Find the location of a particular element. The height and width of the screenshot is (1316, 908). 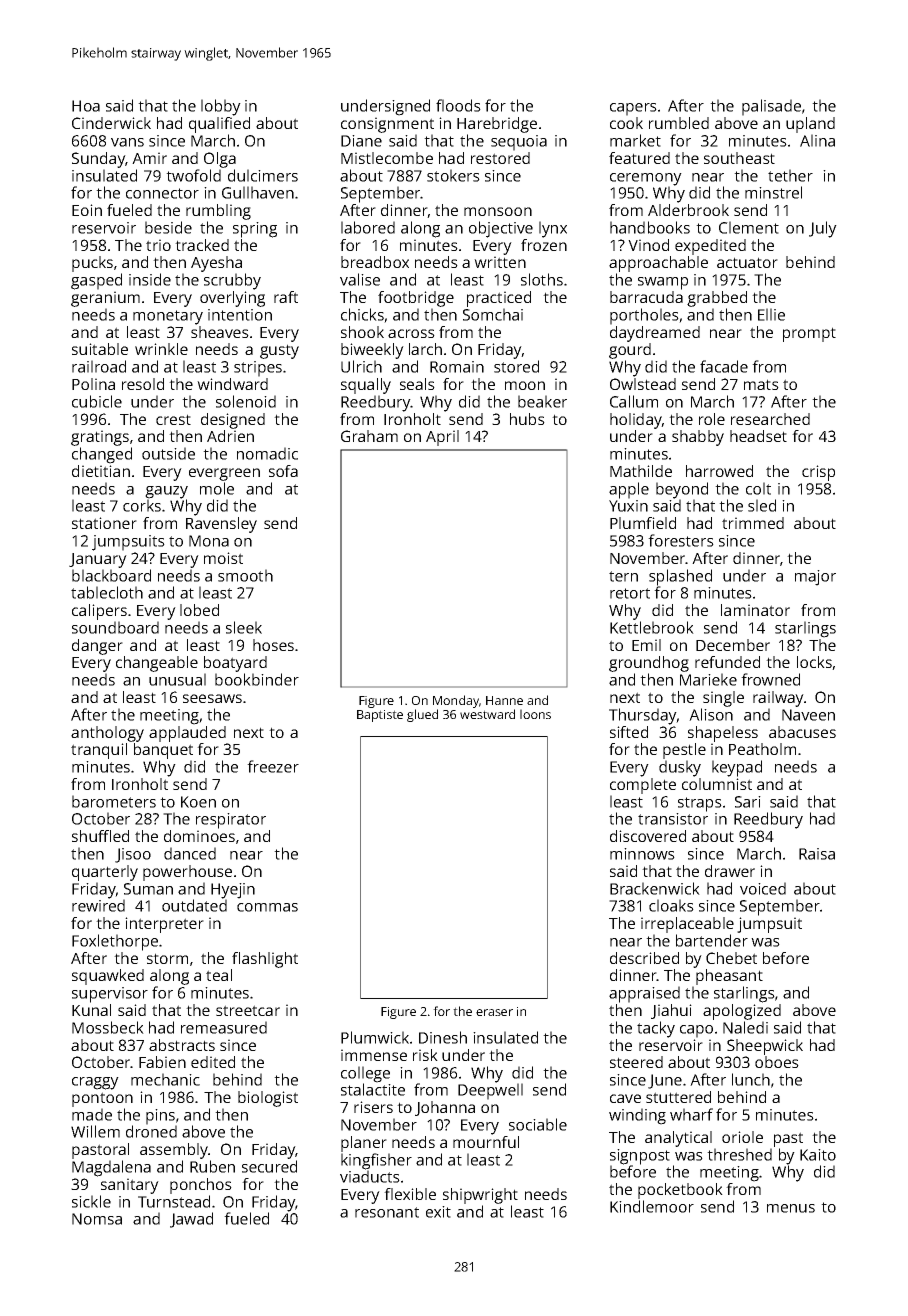

Nomsa is located at coordinates (97, 1219).
